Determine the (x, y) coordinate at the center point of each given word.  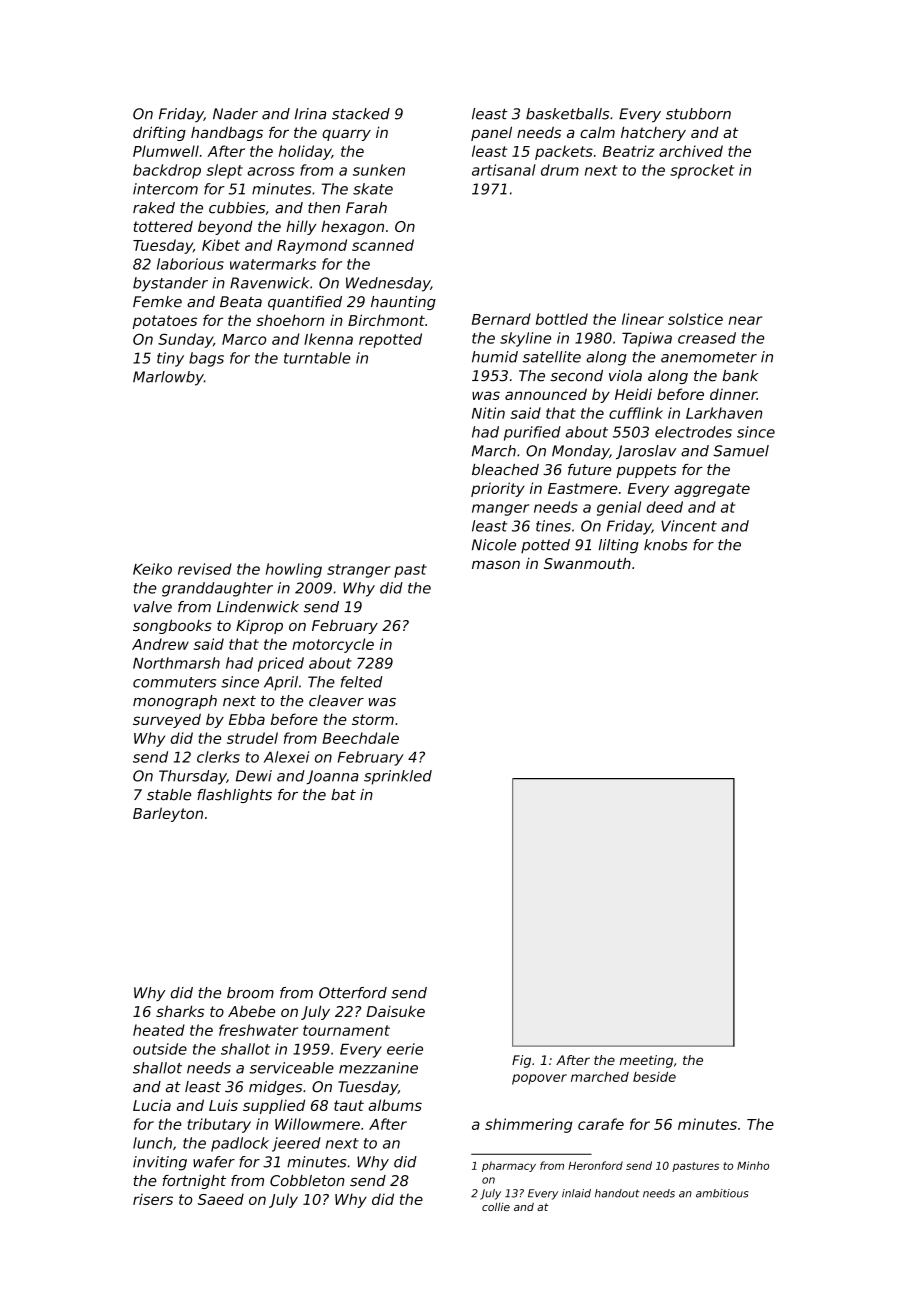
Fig (521, 1061)
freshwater (258, 1030)
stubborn (698, 114)
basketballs (567, 114)
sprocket (702, 171)
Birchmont (386, 320)
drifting (159, 134)
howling (294, 570)
